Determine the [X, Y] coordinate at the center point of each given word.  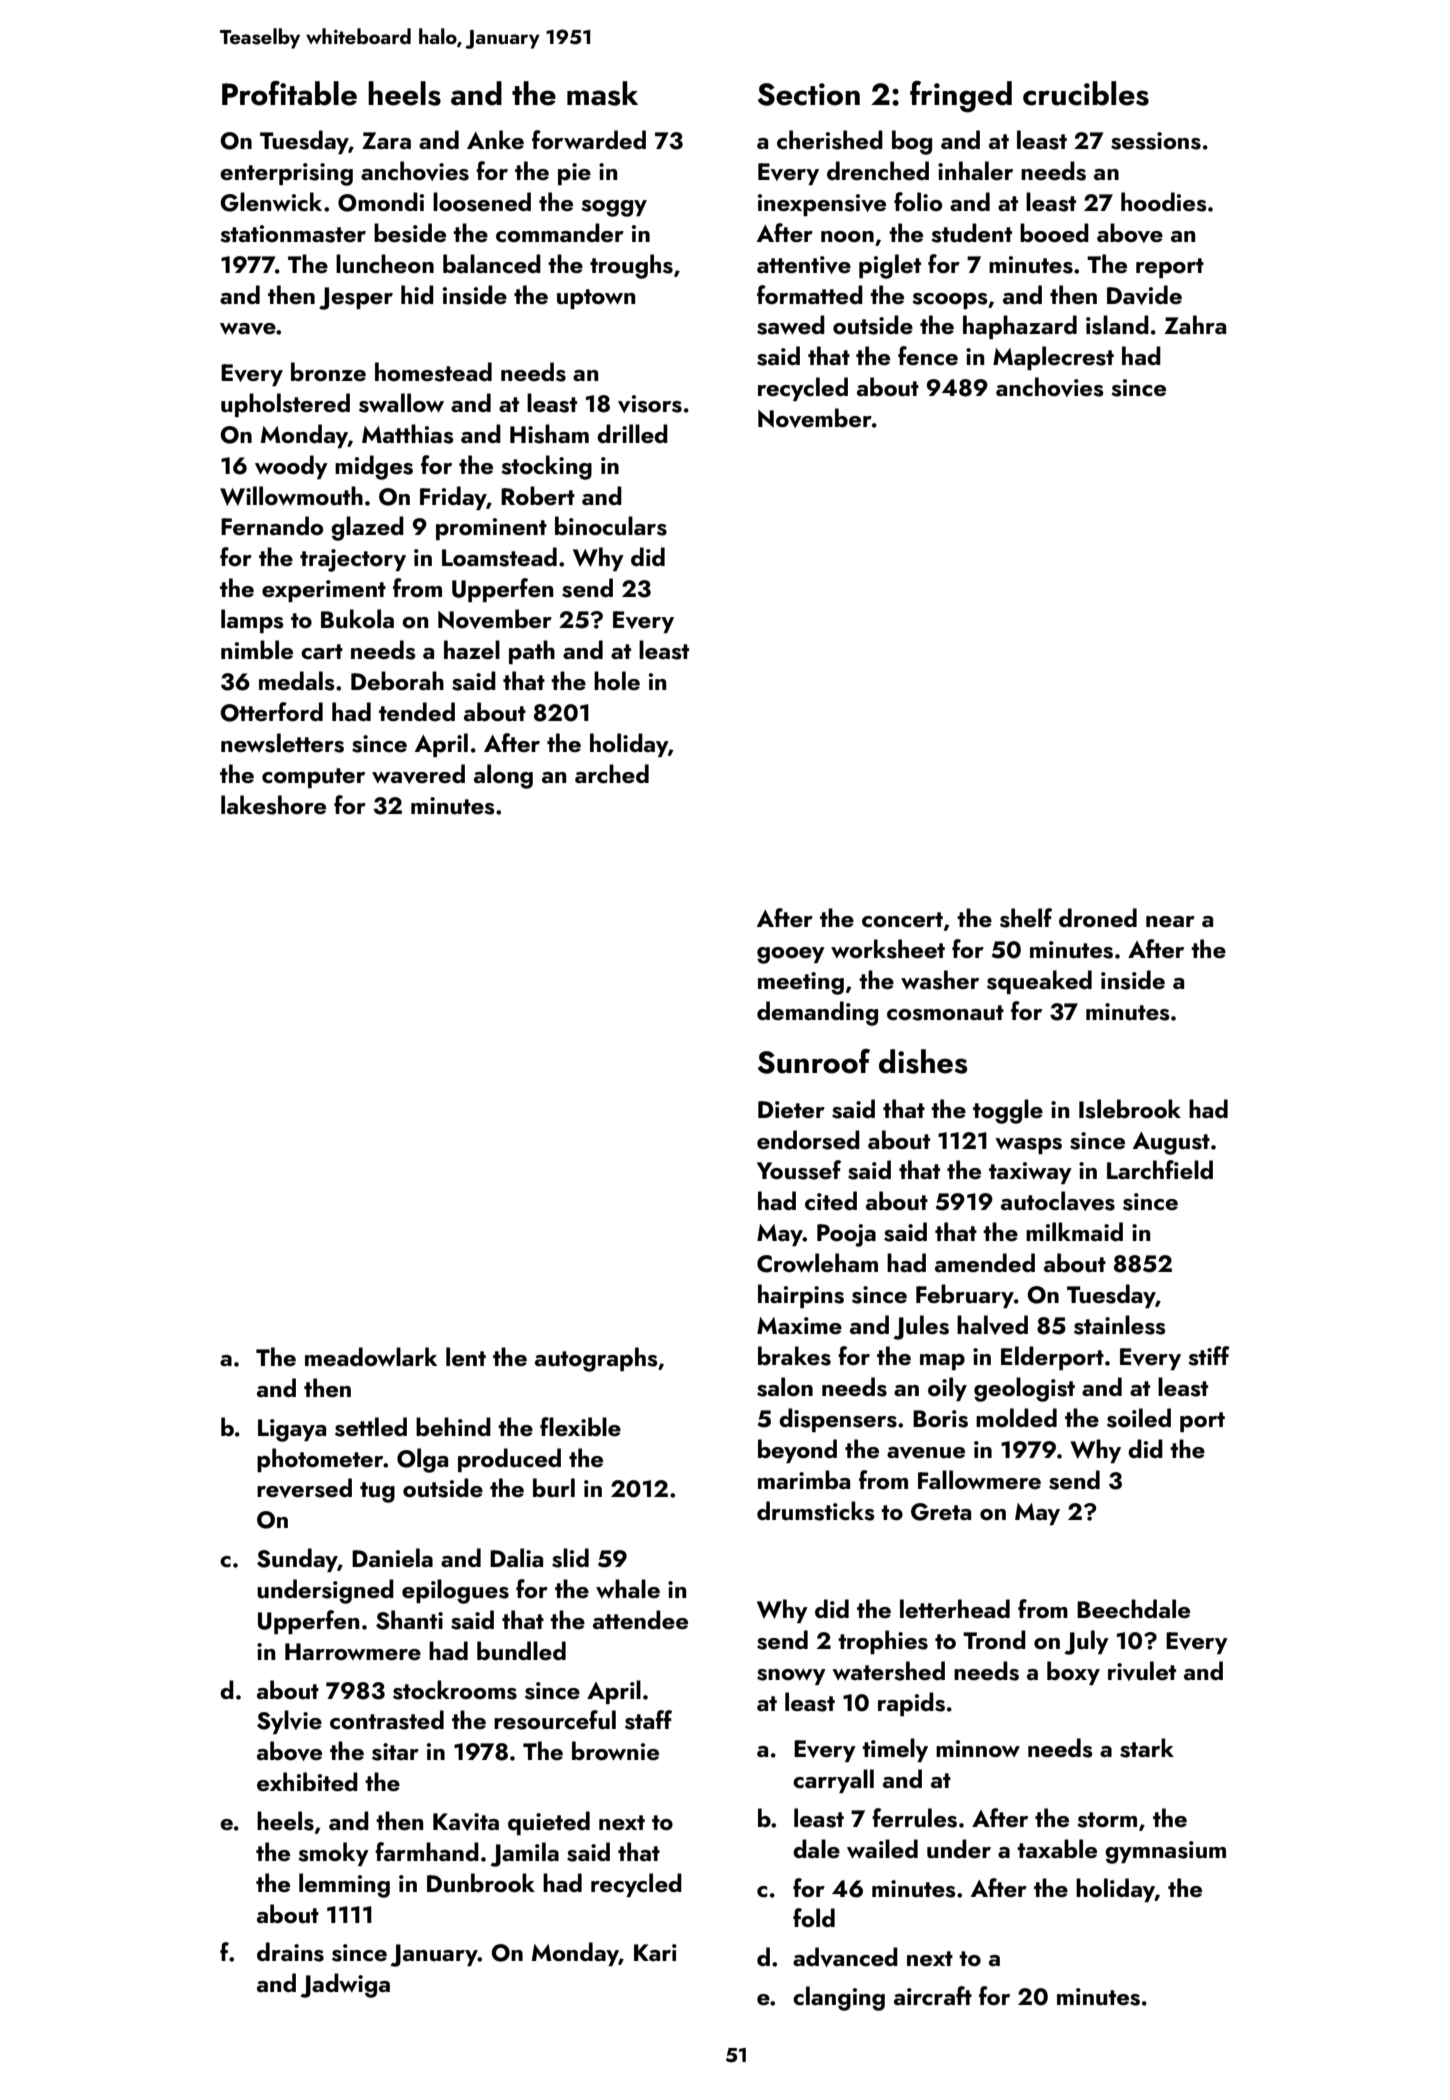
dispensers [838, 1420]
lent [466, 1356]
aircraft [933, 1995]
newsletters [282, 743]
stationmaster [293, 234]
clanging [839, 1998]
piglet [890, 266]
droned [1098, 917]
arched [612, 773]
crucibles [1086, 93]
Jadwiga [345, 1985]
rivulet [1142, 1671]
